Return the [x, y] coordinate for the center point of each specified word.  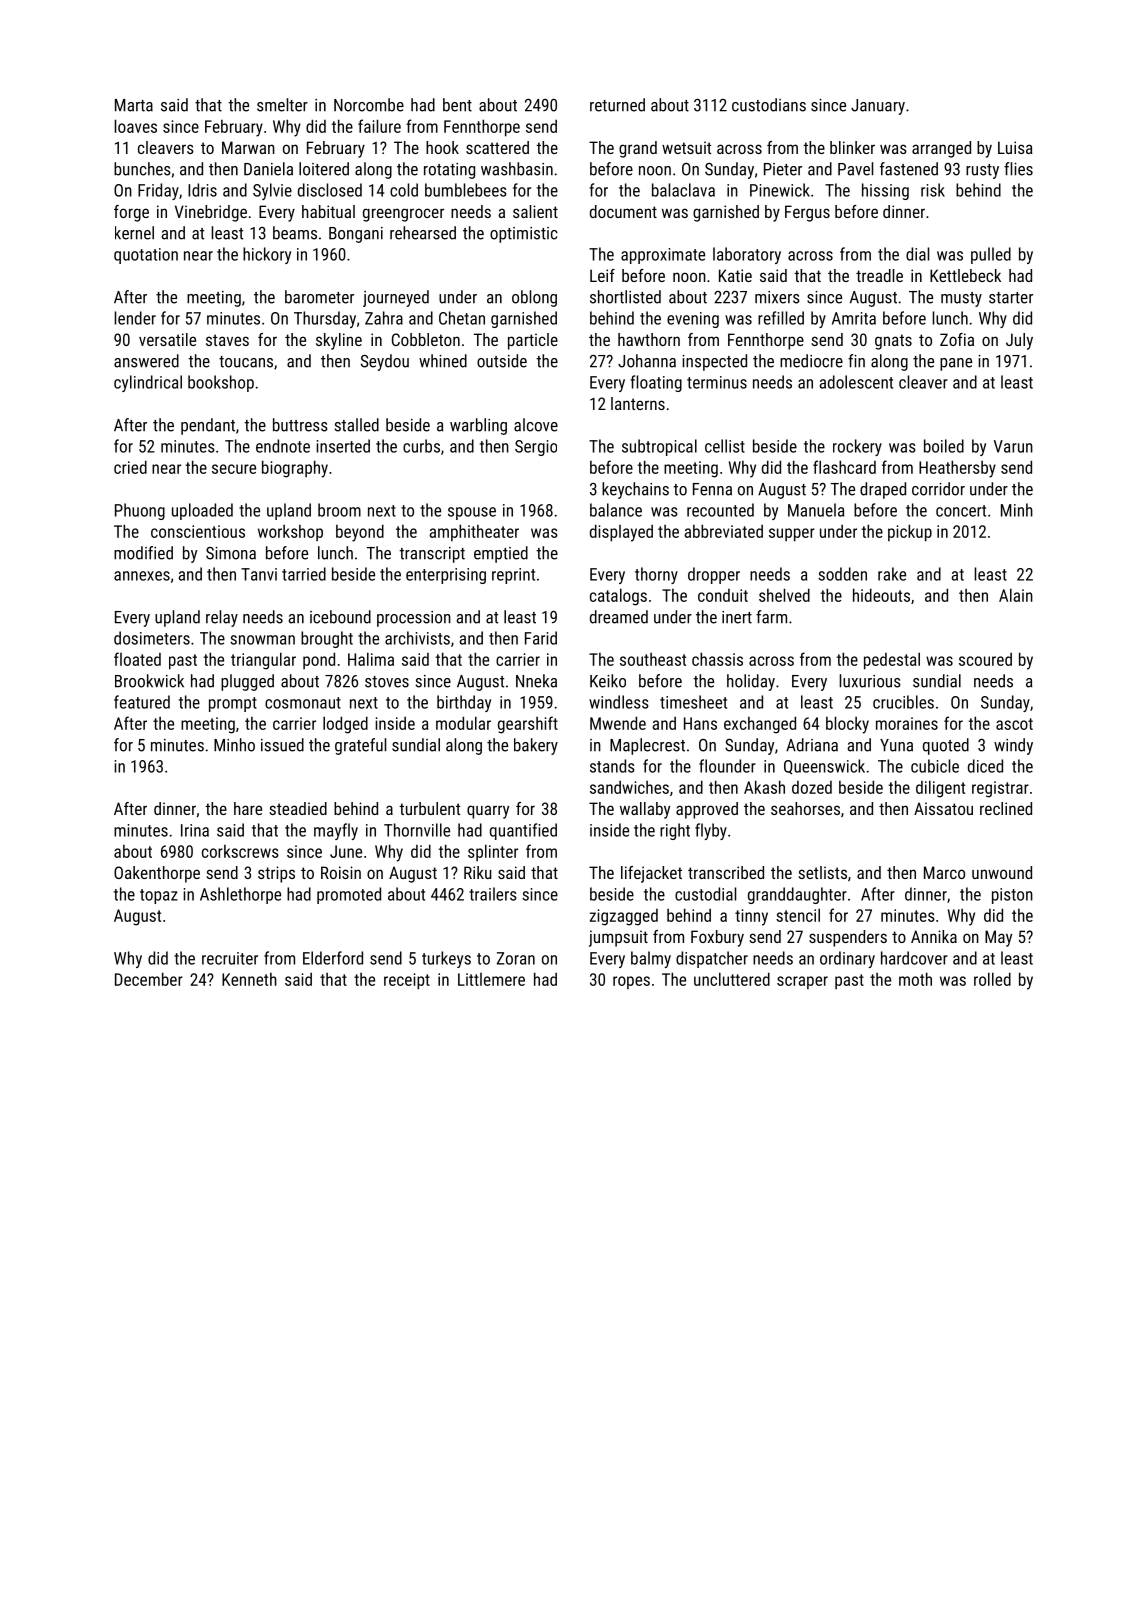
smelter [282, 105]
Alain [1016, 595]
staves [227, 340]
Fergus [807, 213]
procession [414, 619]
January [878, 107]
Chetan [462, 318]
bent [457, 105]
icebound [340, 617]
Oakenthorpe [157, 874]
